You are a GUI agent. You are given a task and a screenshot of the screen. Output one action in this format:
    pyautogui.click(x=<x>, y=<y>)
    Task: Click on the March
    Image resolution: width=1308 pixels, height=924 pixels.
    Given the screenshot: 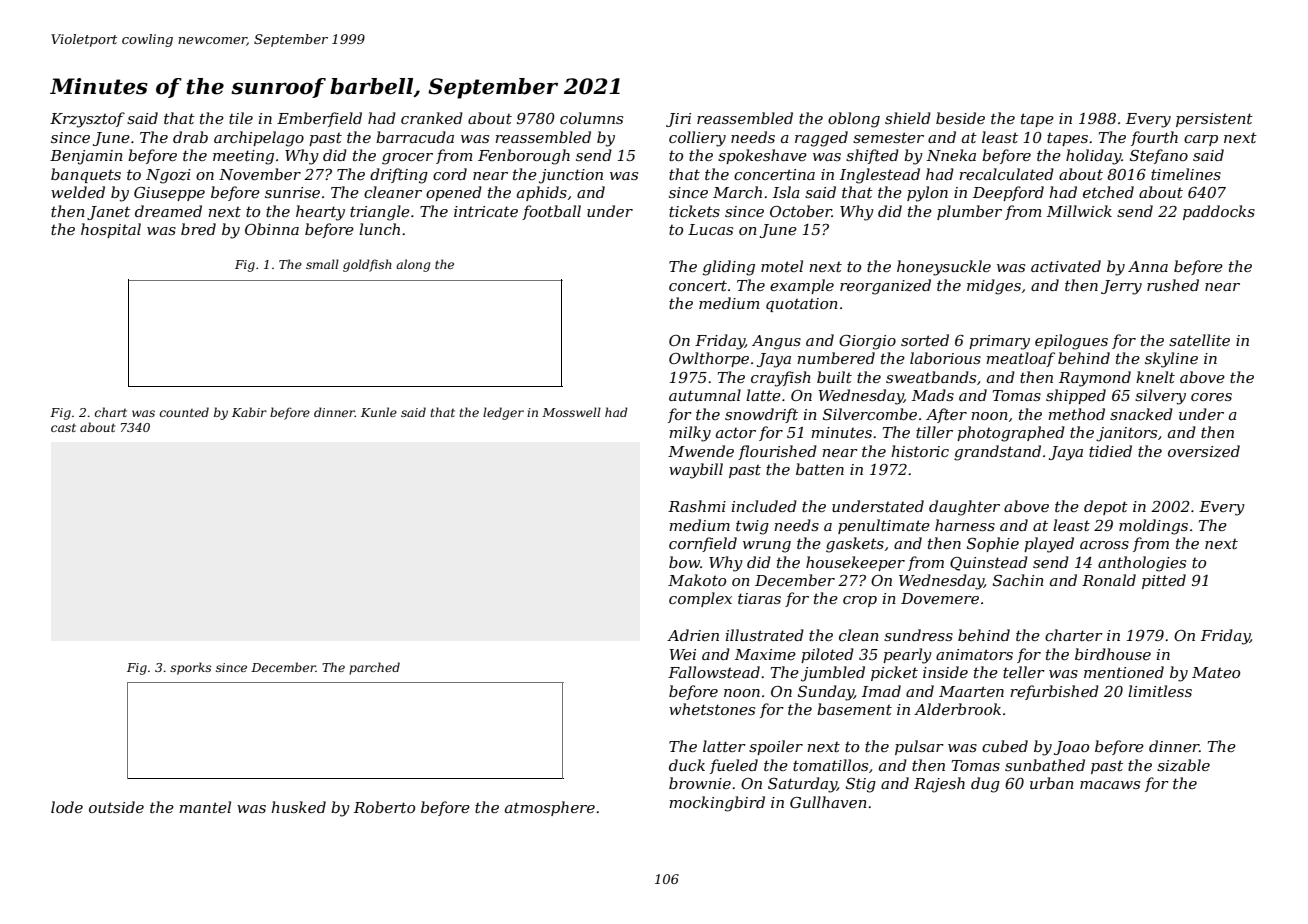 What is the action you would take?
    pyautogui.click(x=737, y=192)
